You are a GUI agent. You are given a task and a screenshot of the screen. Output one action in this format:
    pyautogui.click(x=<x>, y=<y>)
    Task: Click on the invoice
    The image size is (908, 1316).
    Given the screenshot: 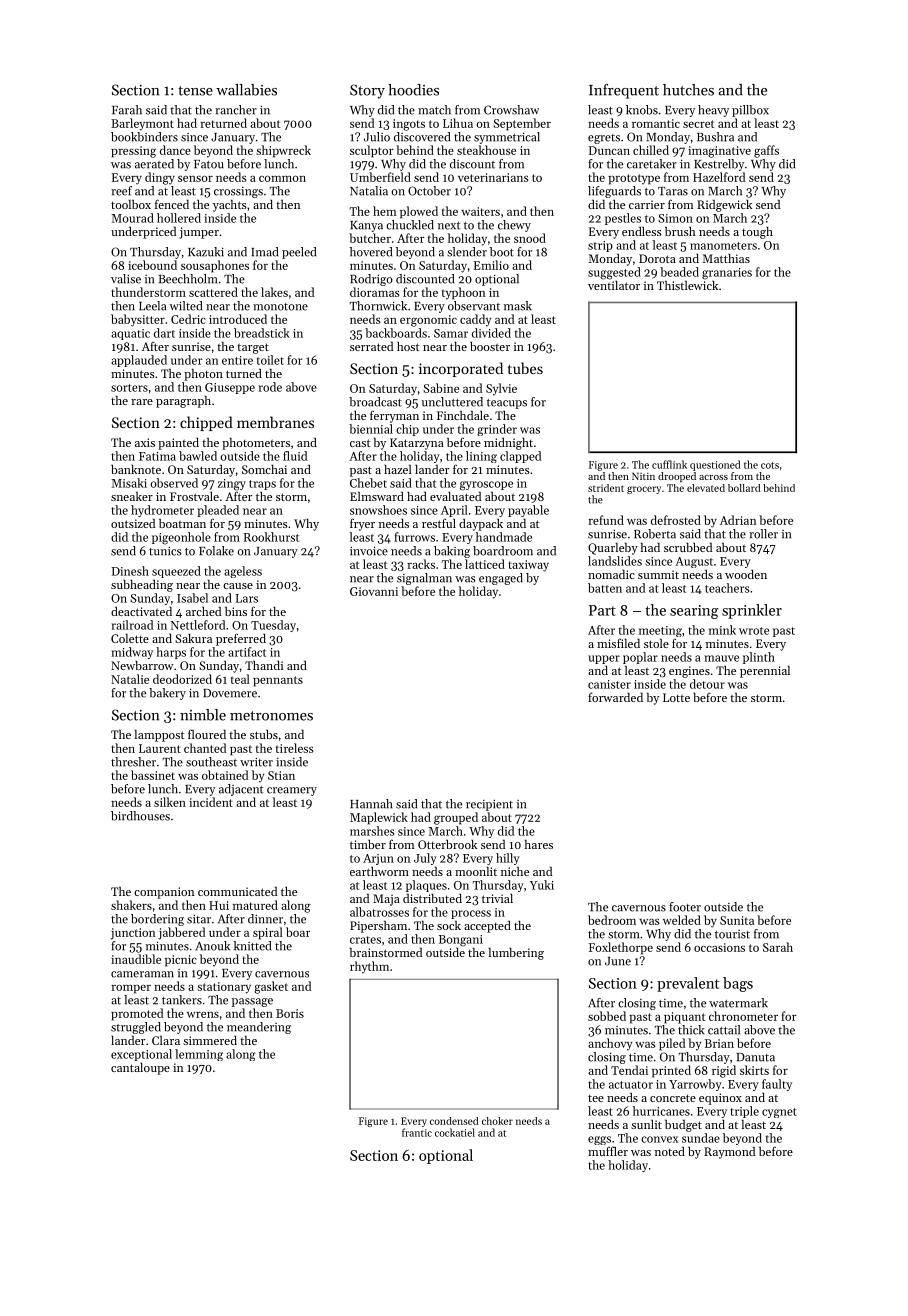 What is the action you would take?
    pyautogui.click(x=369, y=551)
